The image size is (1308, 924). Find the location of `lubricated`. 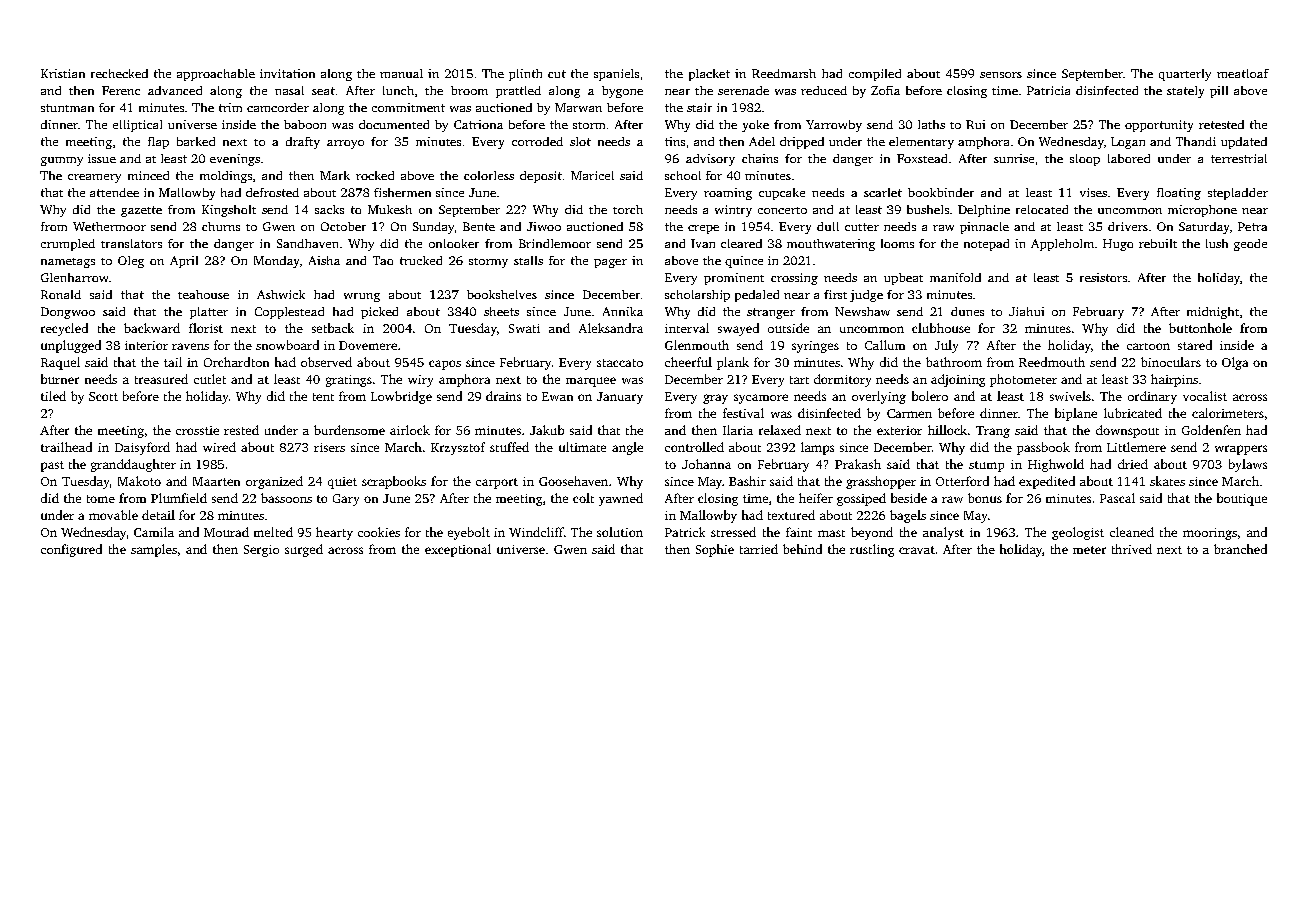

lubricated is located at coordinates (1133, 413).
